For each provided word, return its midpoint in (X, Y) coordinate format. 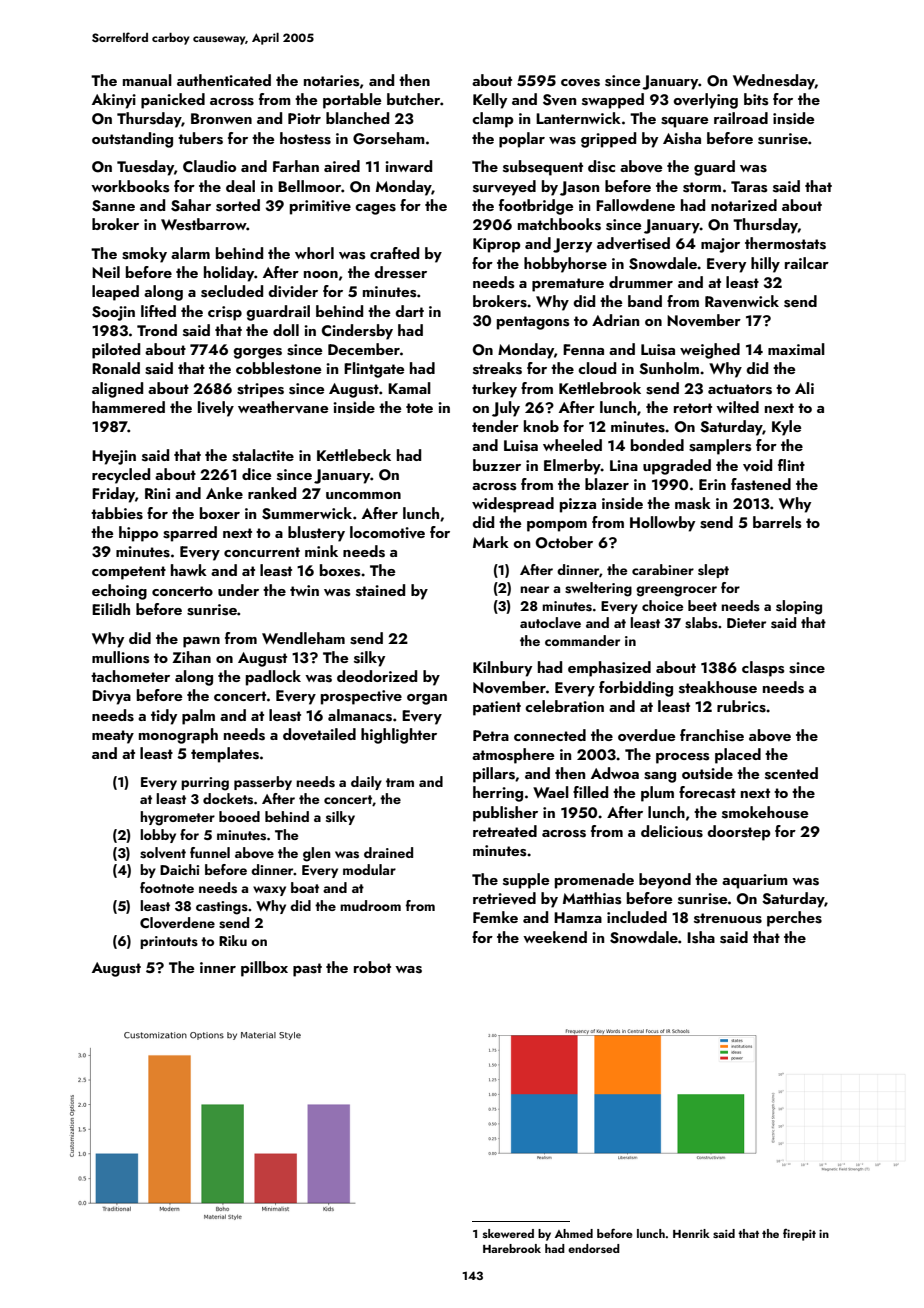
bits (756, 99)
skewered (508, 1233)
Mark (491, 542)
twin (304, 590)
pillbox (264, 969)
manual (147, 80)
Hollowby (662, 524)
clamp (493, 120)
